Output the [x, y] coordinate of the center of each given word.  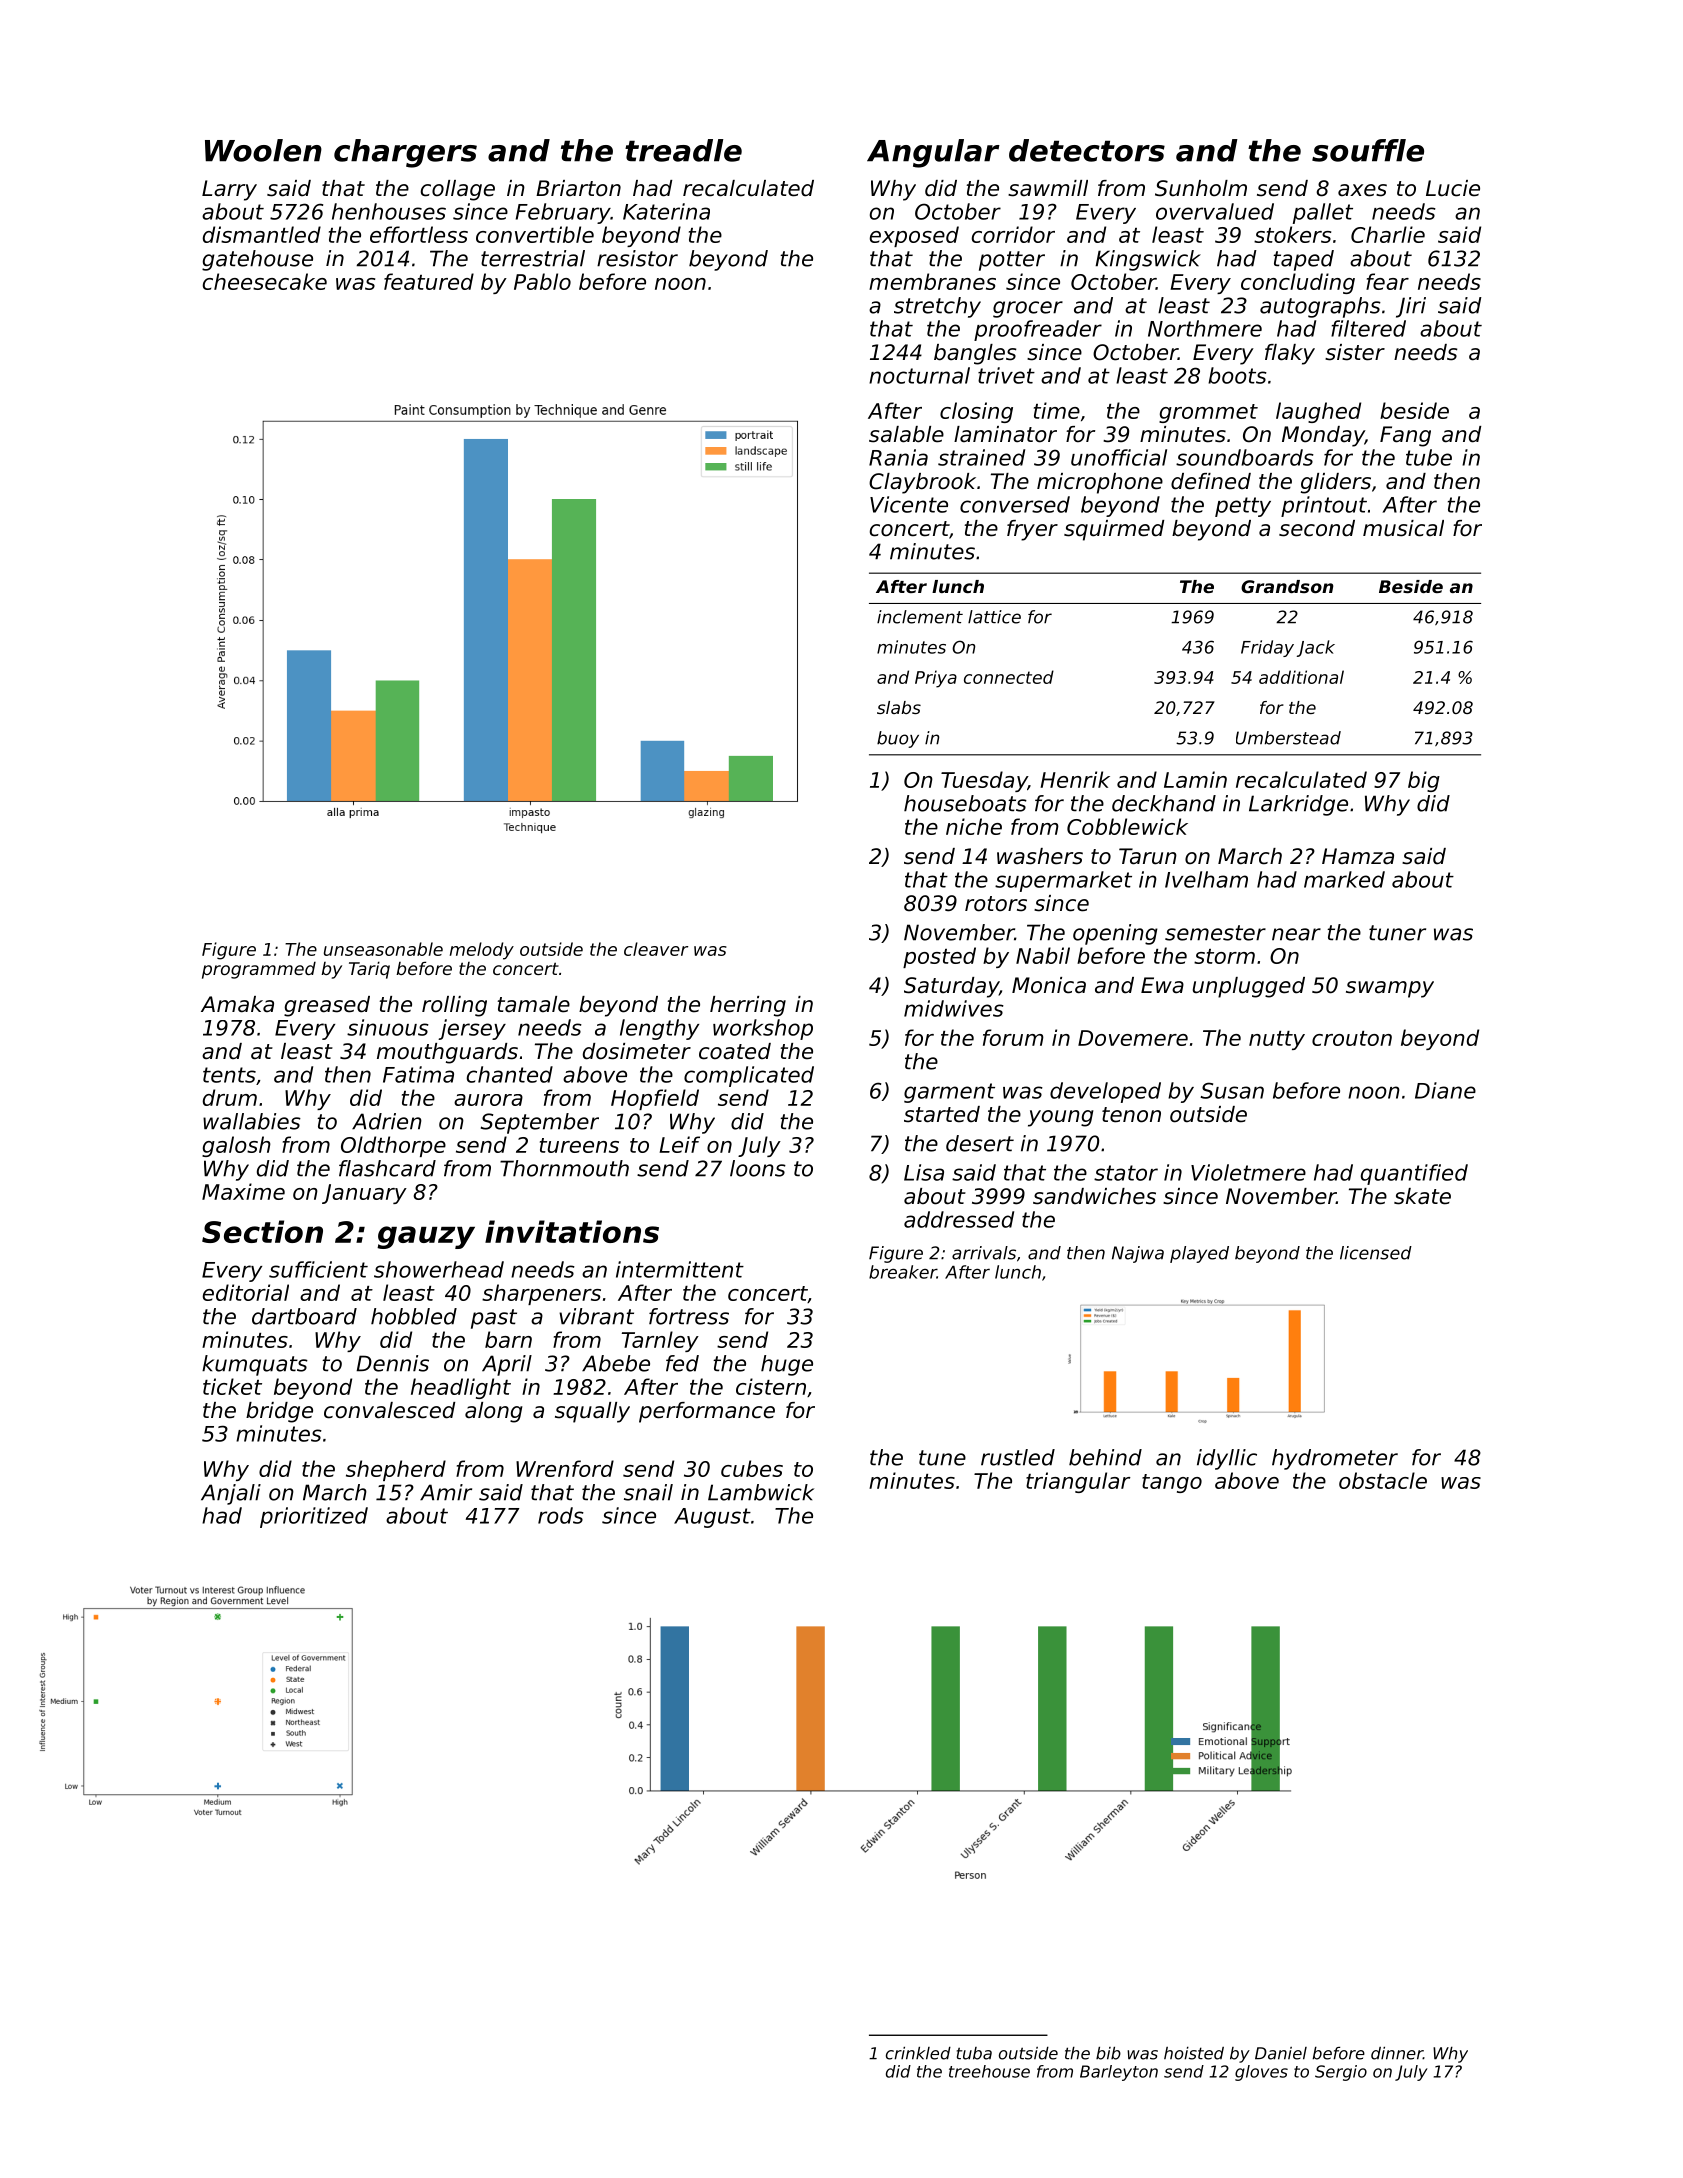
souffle [1368, 150]
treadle [683, 150]
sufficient [318, 1269]
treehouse [989, 2071]
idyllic [1227, 1459]
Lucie [1453, 188]
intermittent [680, 1269]
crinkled [918, 2053]
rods [561, 1515]
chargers [405, 153]
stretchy [937, 307]
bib [1108, 2053]
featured [429, 281]
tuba [974, 2053]
